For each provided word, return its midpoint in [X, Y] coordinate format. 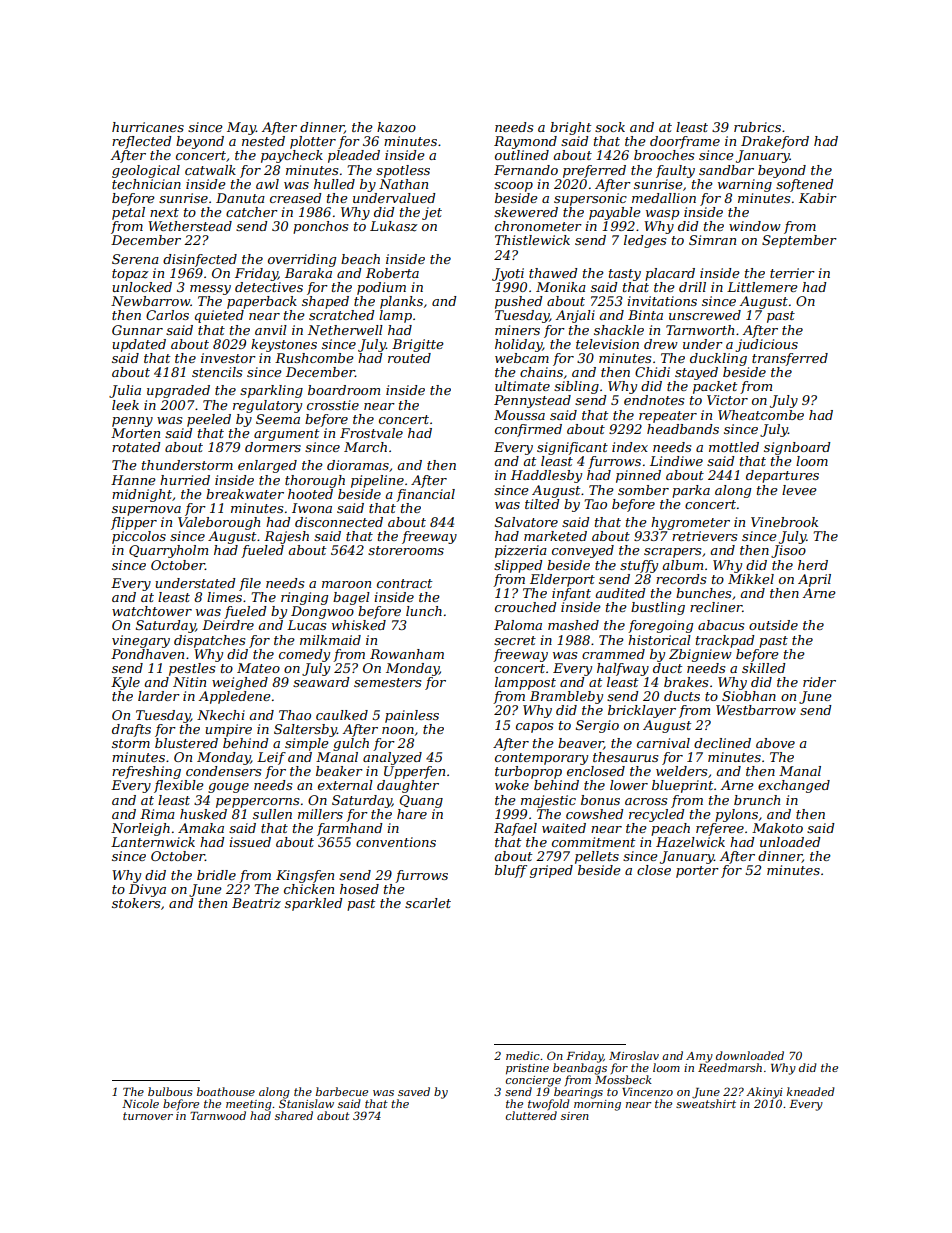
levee [799, 490]
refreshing [146, 772]
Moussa [519, 415]
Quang [421, 801]
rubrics [757, 127]
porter [697, 872]
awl [267, 184]
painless [412, 716]
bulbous [170, 1091]
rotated [136, 447]
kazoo [396, 127]
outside [773, 625]
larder [159, 696]
